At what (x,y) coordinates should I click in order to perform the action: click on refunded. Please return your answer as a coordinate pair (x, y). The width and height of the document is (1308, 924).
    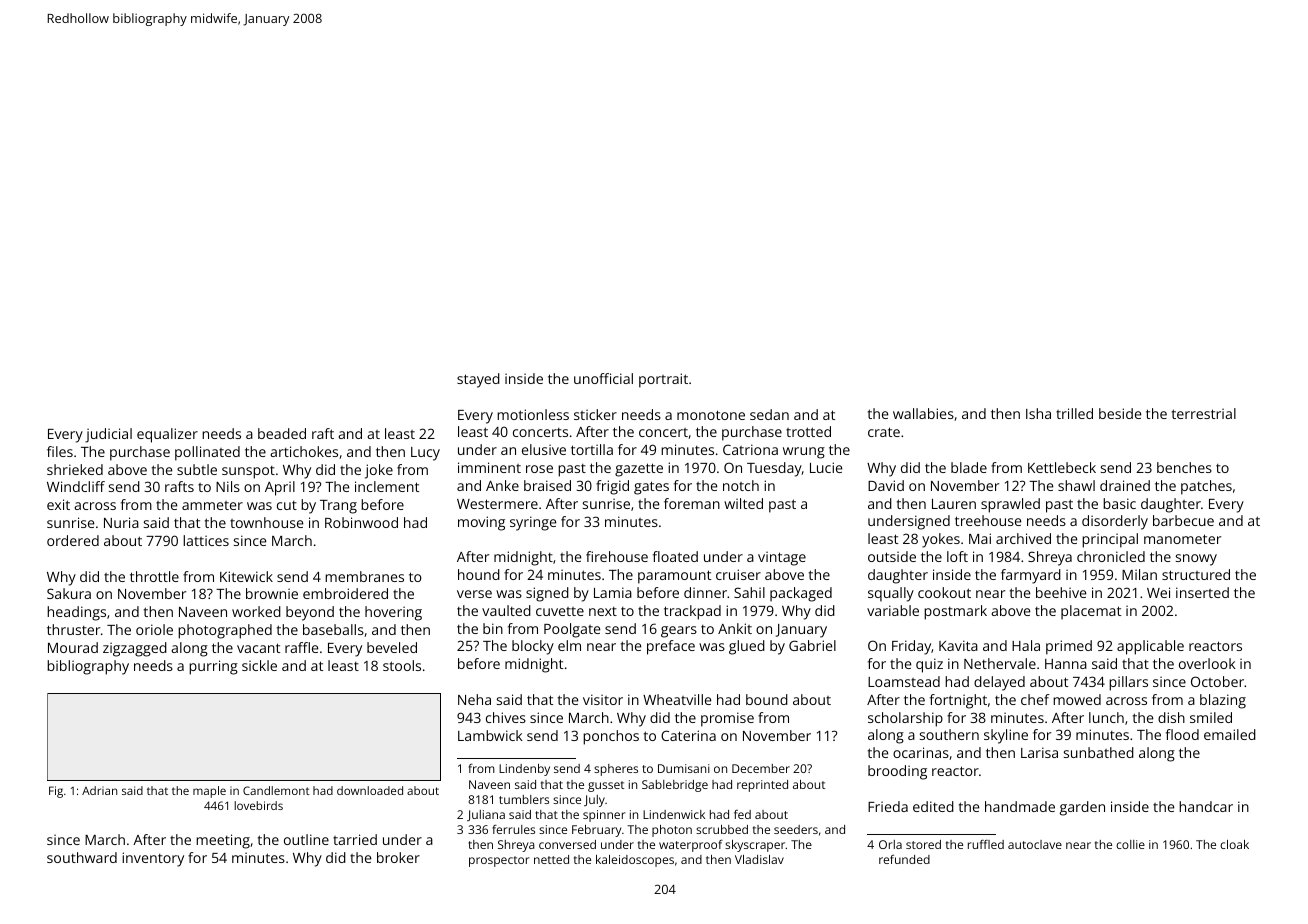
    Looking at the image, I should click on (904, 859).
